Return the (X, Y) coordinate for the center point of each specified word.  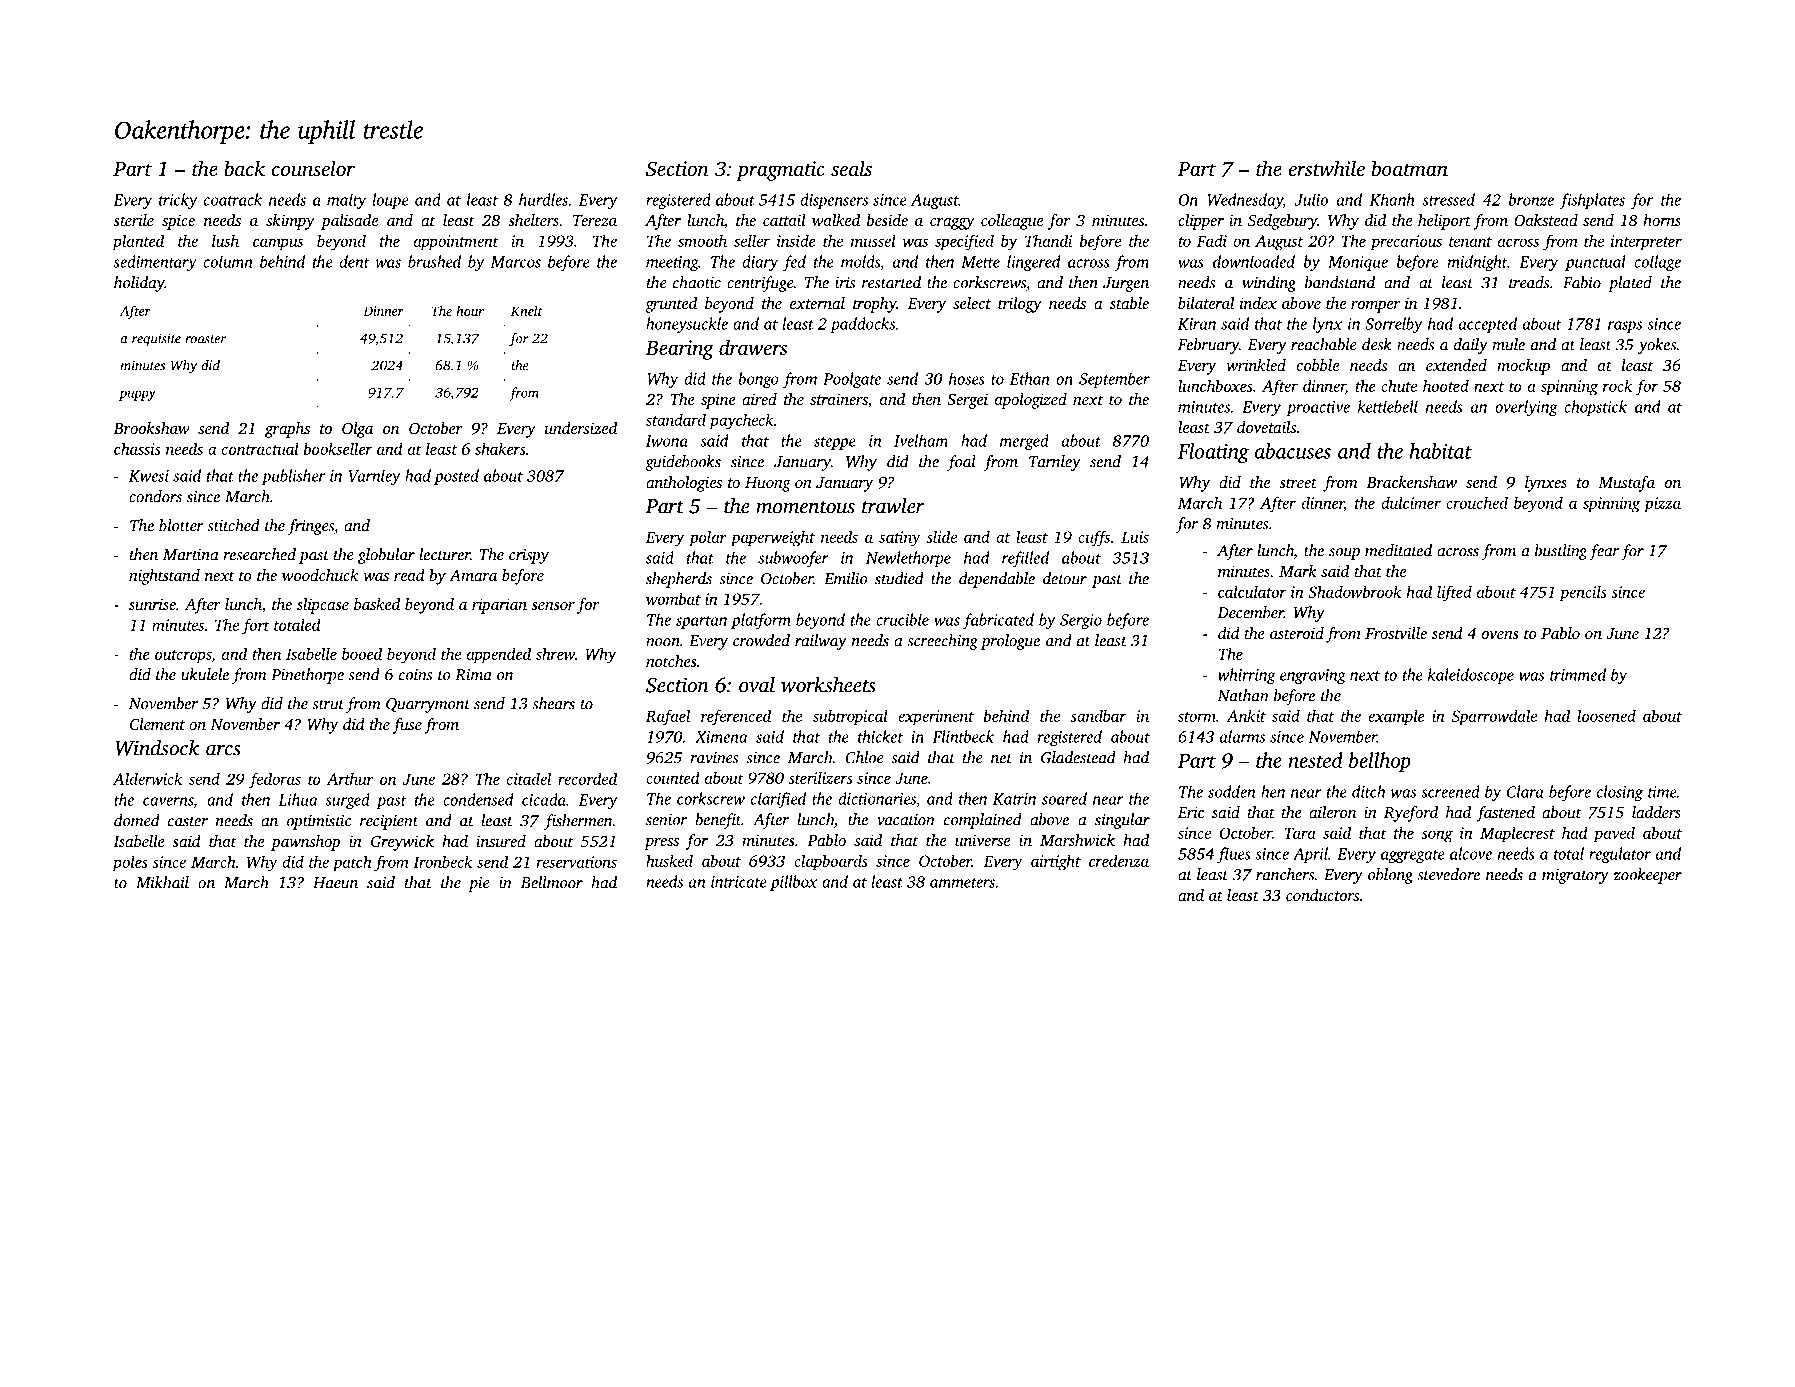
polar (708, 538)
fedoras (275, 780)
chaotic (697, 282)
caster (188, 822)
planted (138, 242)
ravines (714, 758)
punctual (1595, 263)
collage (1657, 263)
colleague (1012, 222)
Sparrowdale (1494, 717)
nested (1315, 760)
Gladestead (1078, 757)
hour (470, 310)
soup (1344, 554)
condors (155, 496)
